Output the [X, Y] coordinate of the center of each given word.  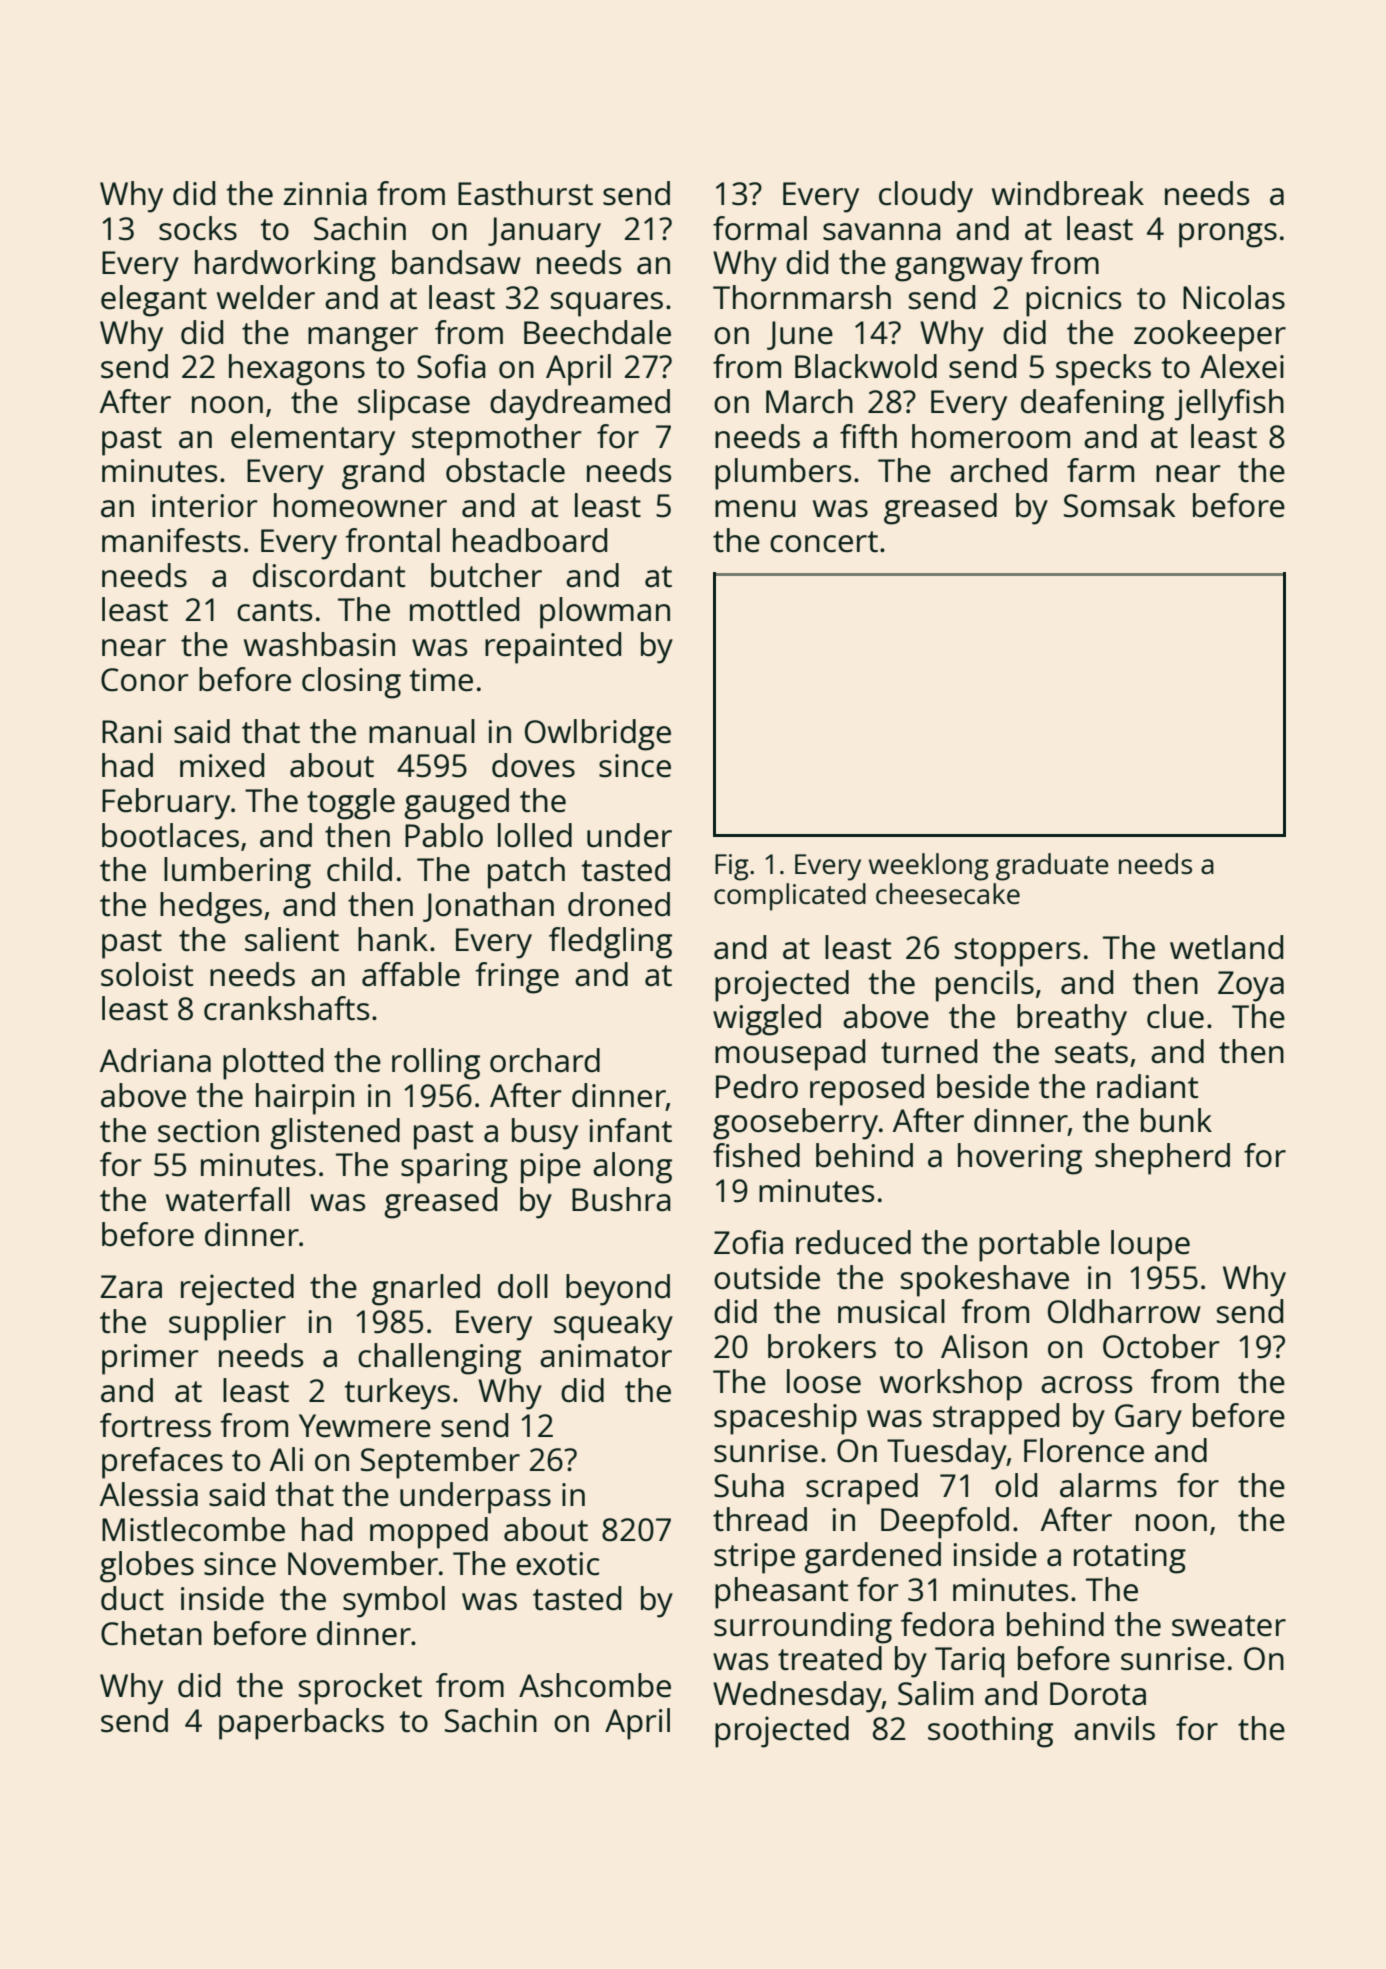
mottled [464, 609]
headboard [530, 540]
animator [606, 1356]
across [1086, 1385]
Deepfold [945, 1523]
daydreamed [580, 405]
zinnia [325, 194]
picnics [1073, 301]
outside [767, 1277]
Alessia [149, 1494]
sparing [454, 1168]
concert [824, 542]
